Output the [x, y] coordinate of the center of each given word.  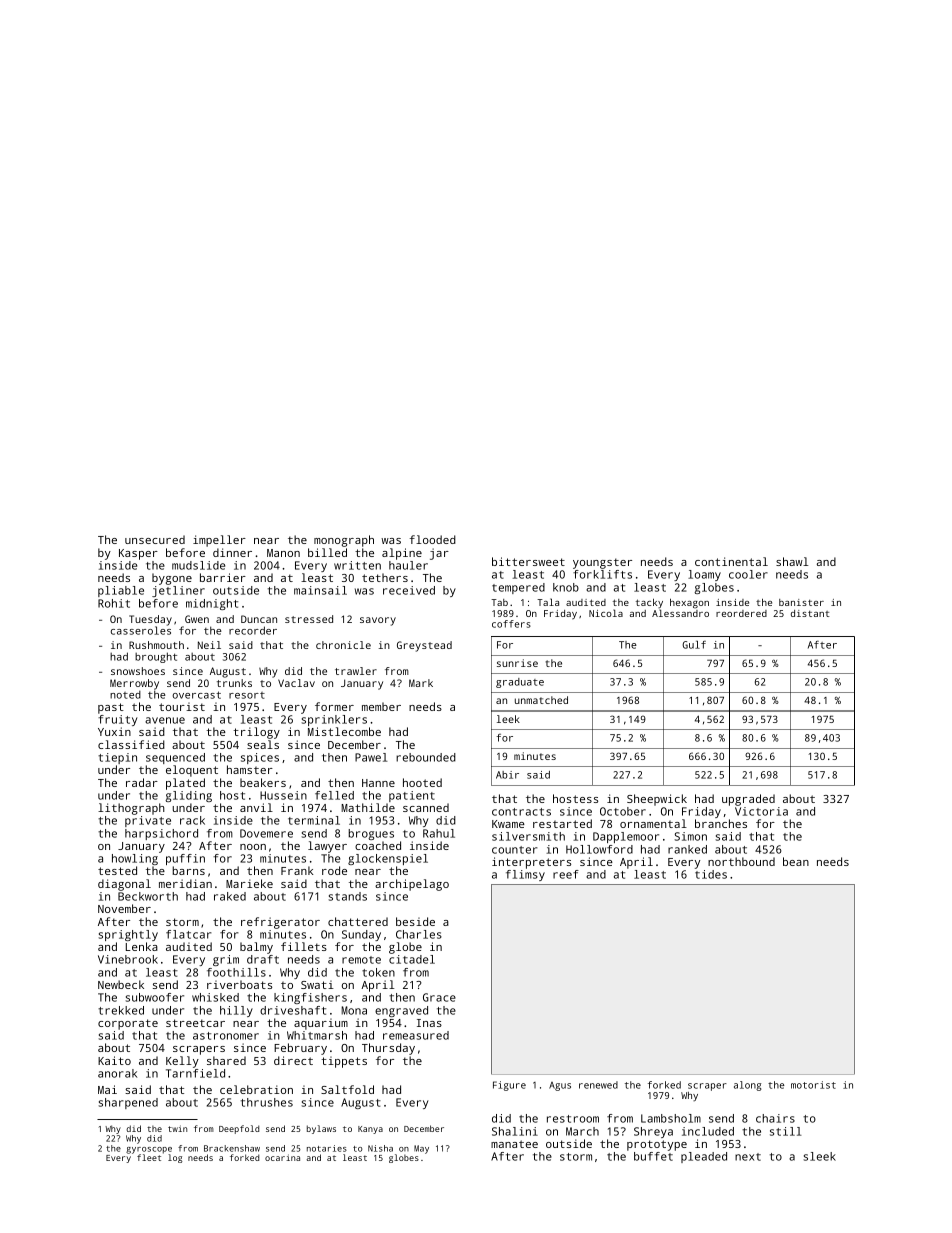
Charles [419, 934]
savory [378, 621]
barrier [223, 577]
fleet [149, 1157]
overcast [196, 695]
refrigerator [280, 923]
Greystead [424, 646]
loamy [704, 575]
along [747, 1086]
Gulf [694, 645]
